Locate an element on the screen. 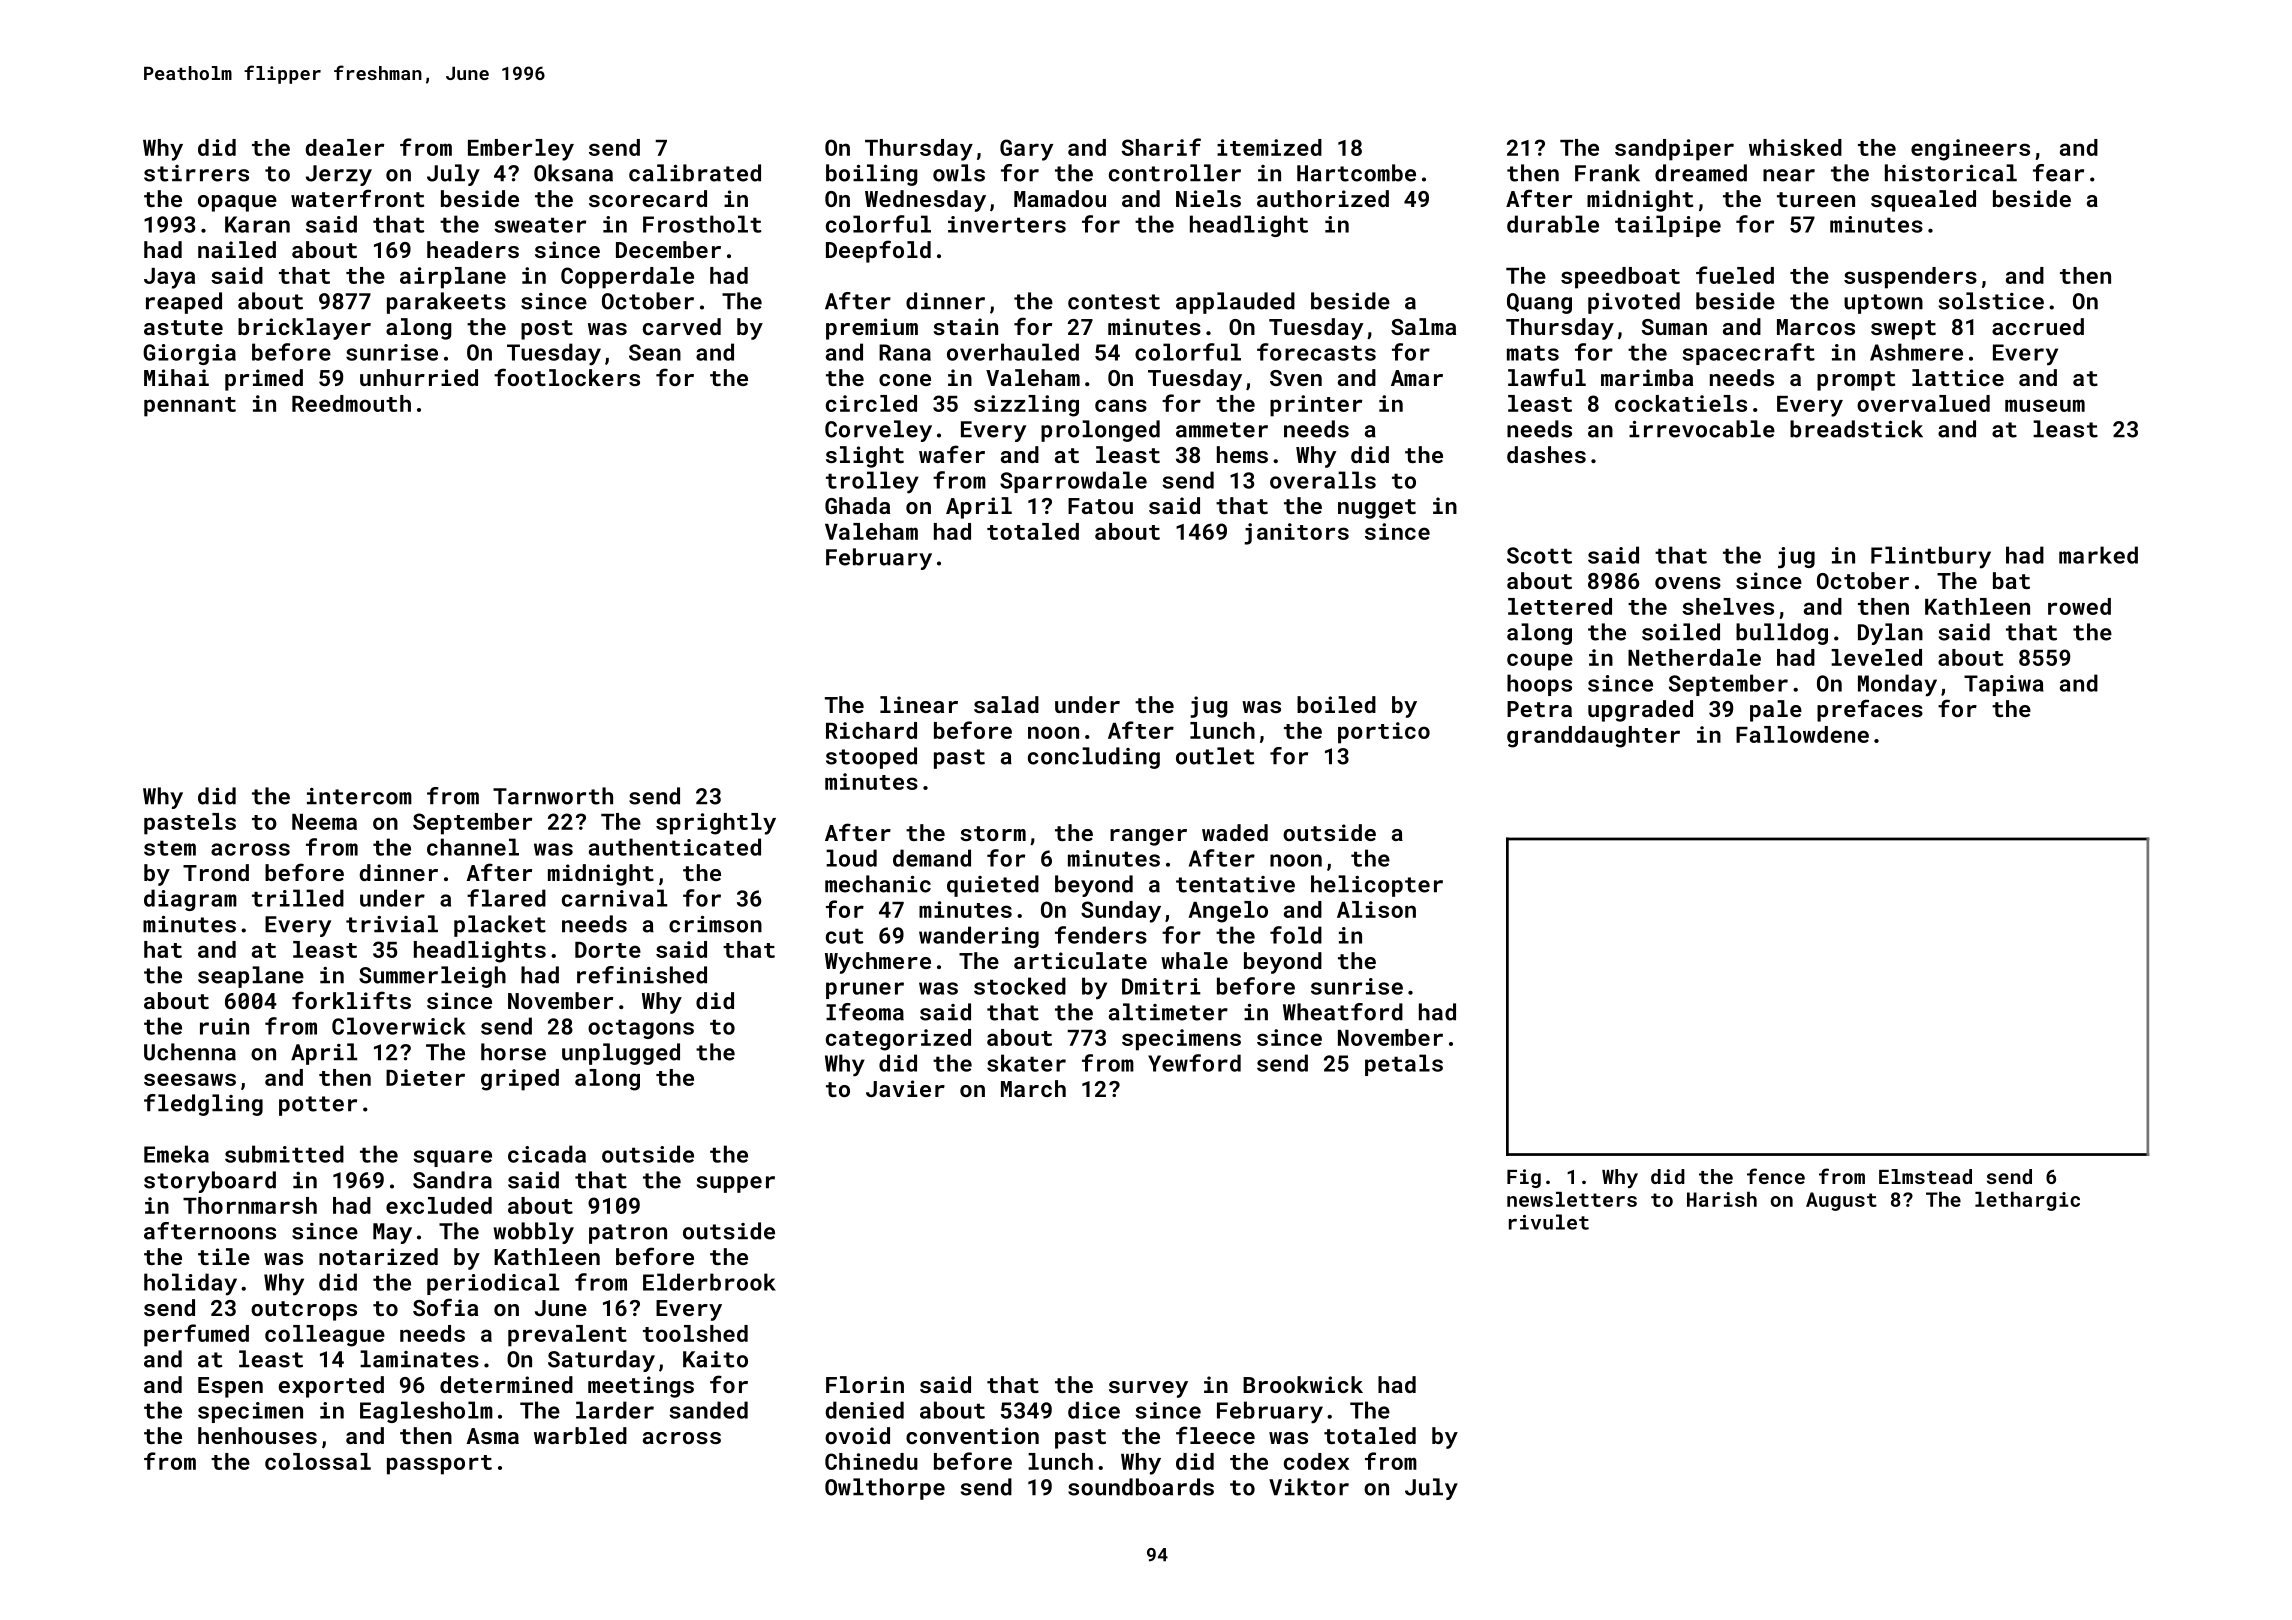 Image resolution: width=2292 pixels, height=1620 pixels. Elmstead is located at coordinates (1925, 1176).
